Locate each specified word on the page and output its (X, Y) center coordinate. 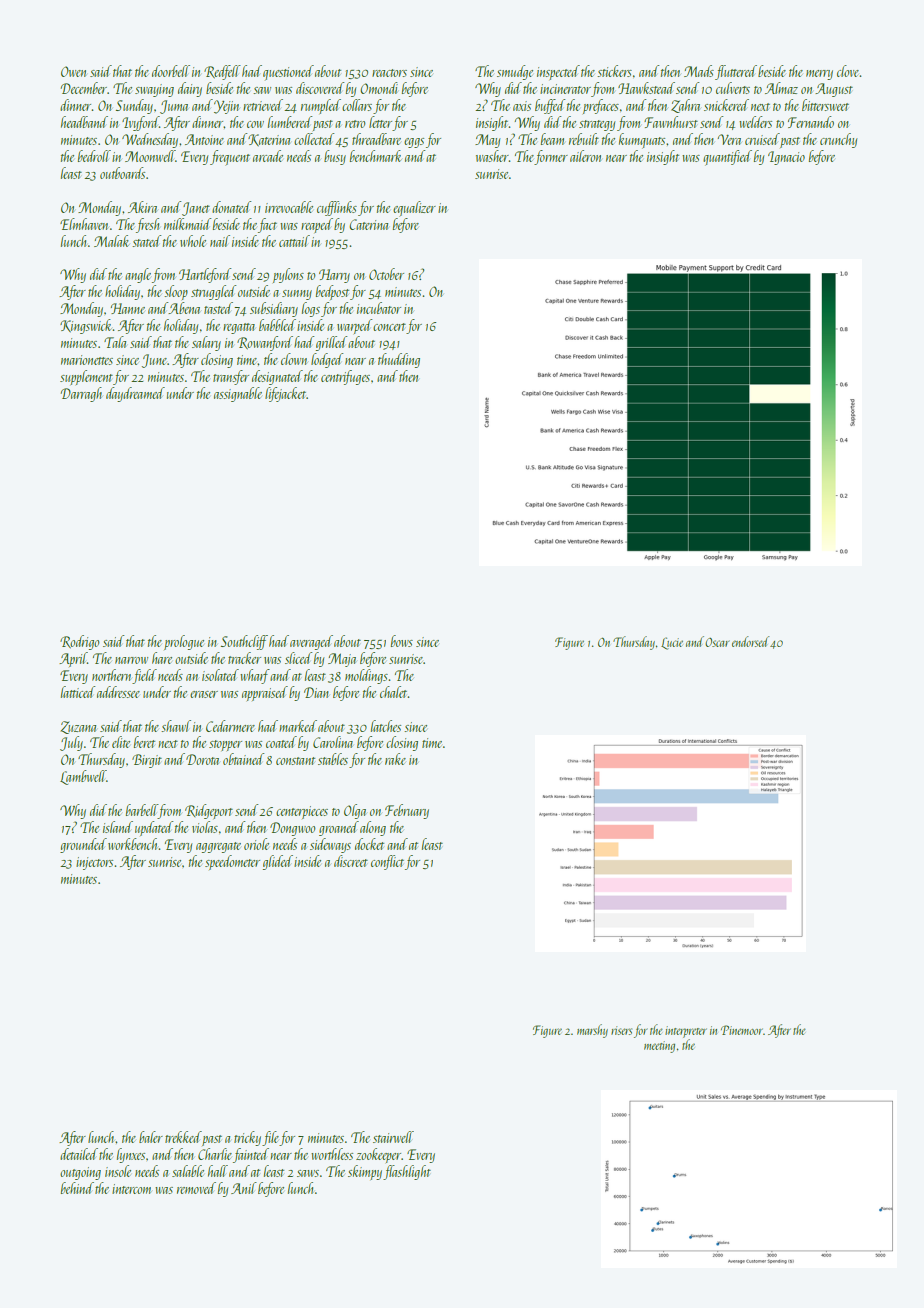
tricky (247, 1138)
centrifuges (345, 377)
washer (492, 156)
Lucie (672, 643)
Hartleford (205, 275)
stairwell (393, 1137)
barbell (142, 811)
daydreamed (135, 394)
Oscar (717, 642)
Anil (244, 1188)
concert (389, 327)
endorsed (751, 641)
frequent (230, 158)
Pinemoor (742, 1030)
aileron (585, 156)
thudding (399, 360)
